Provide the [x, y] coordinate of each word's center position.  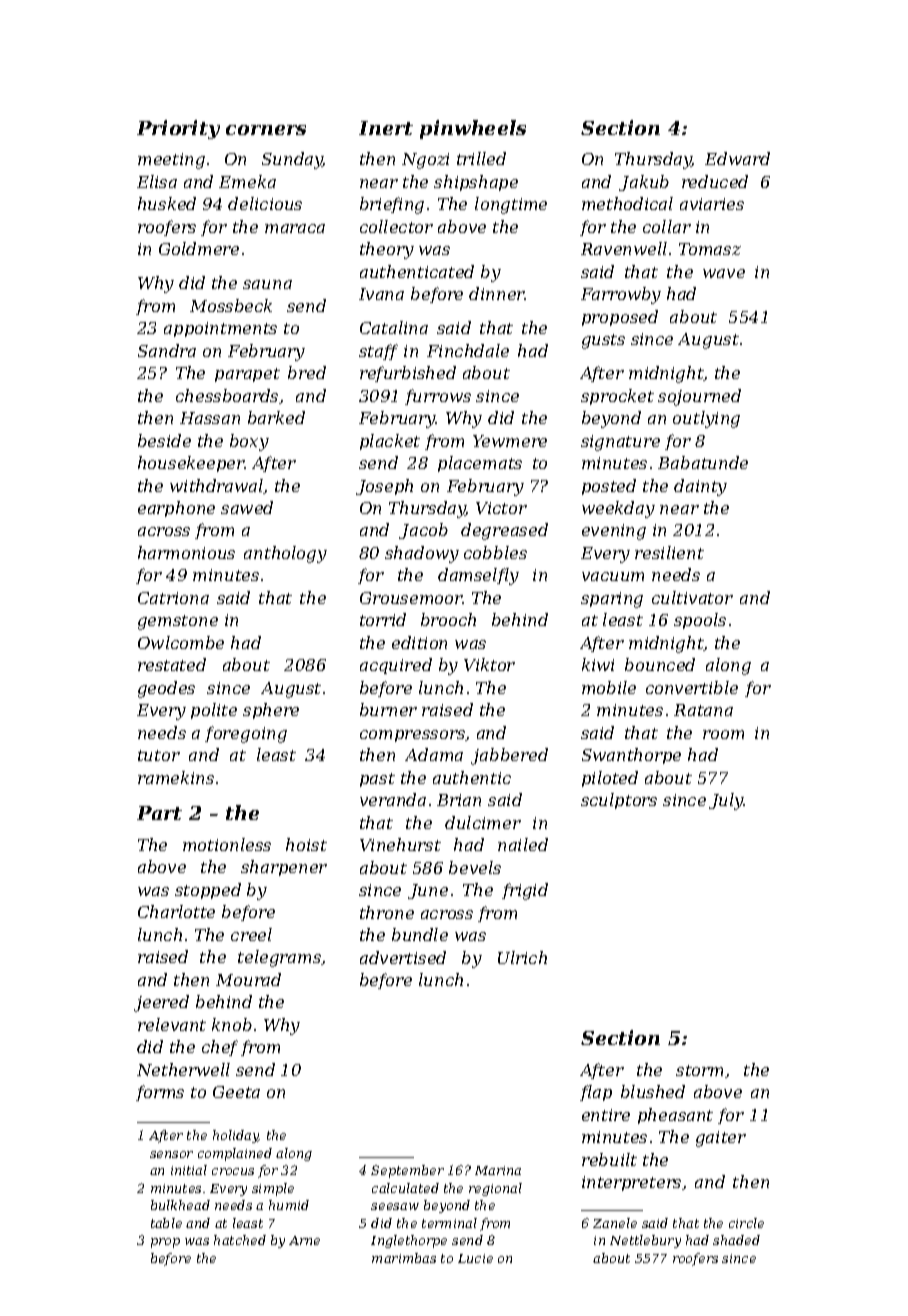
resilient [669, 552]
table [166, 1223]
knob [232, 1024]
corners [266, 130]
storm [699, 1070]
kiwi [598, 664]
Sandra [167, 350]
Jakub [644, 183]
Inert [386, 128]
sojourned [699, 397]
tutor [159, 755]
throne [387, 912]
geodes [166, 689]
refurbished [408, 374]
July [726, 801]
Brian [459, 800]
